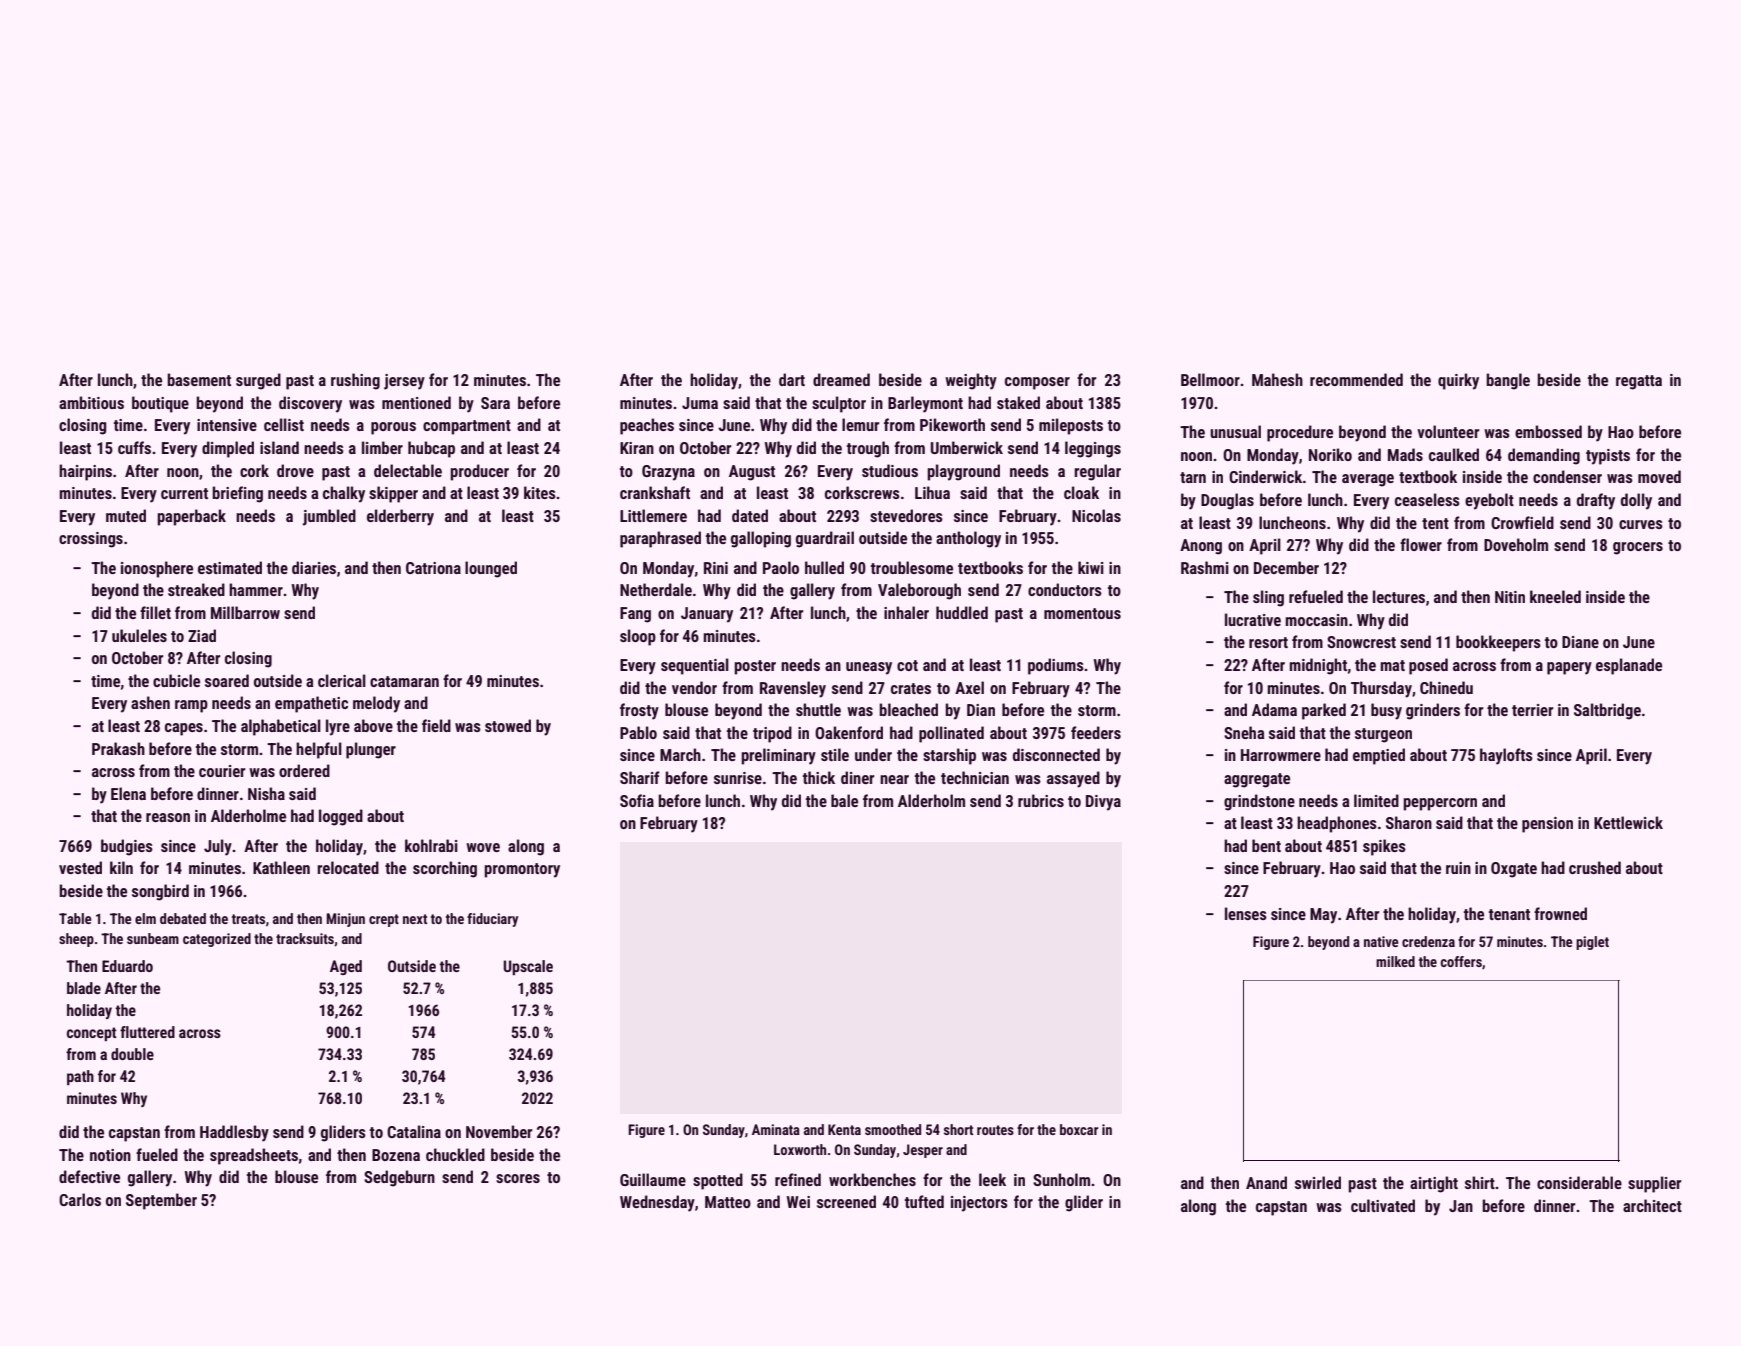  What do you see at coordinates (1227, 501) in the document?
I see `Douglas` at bounding box center [1227, 501].
